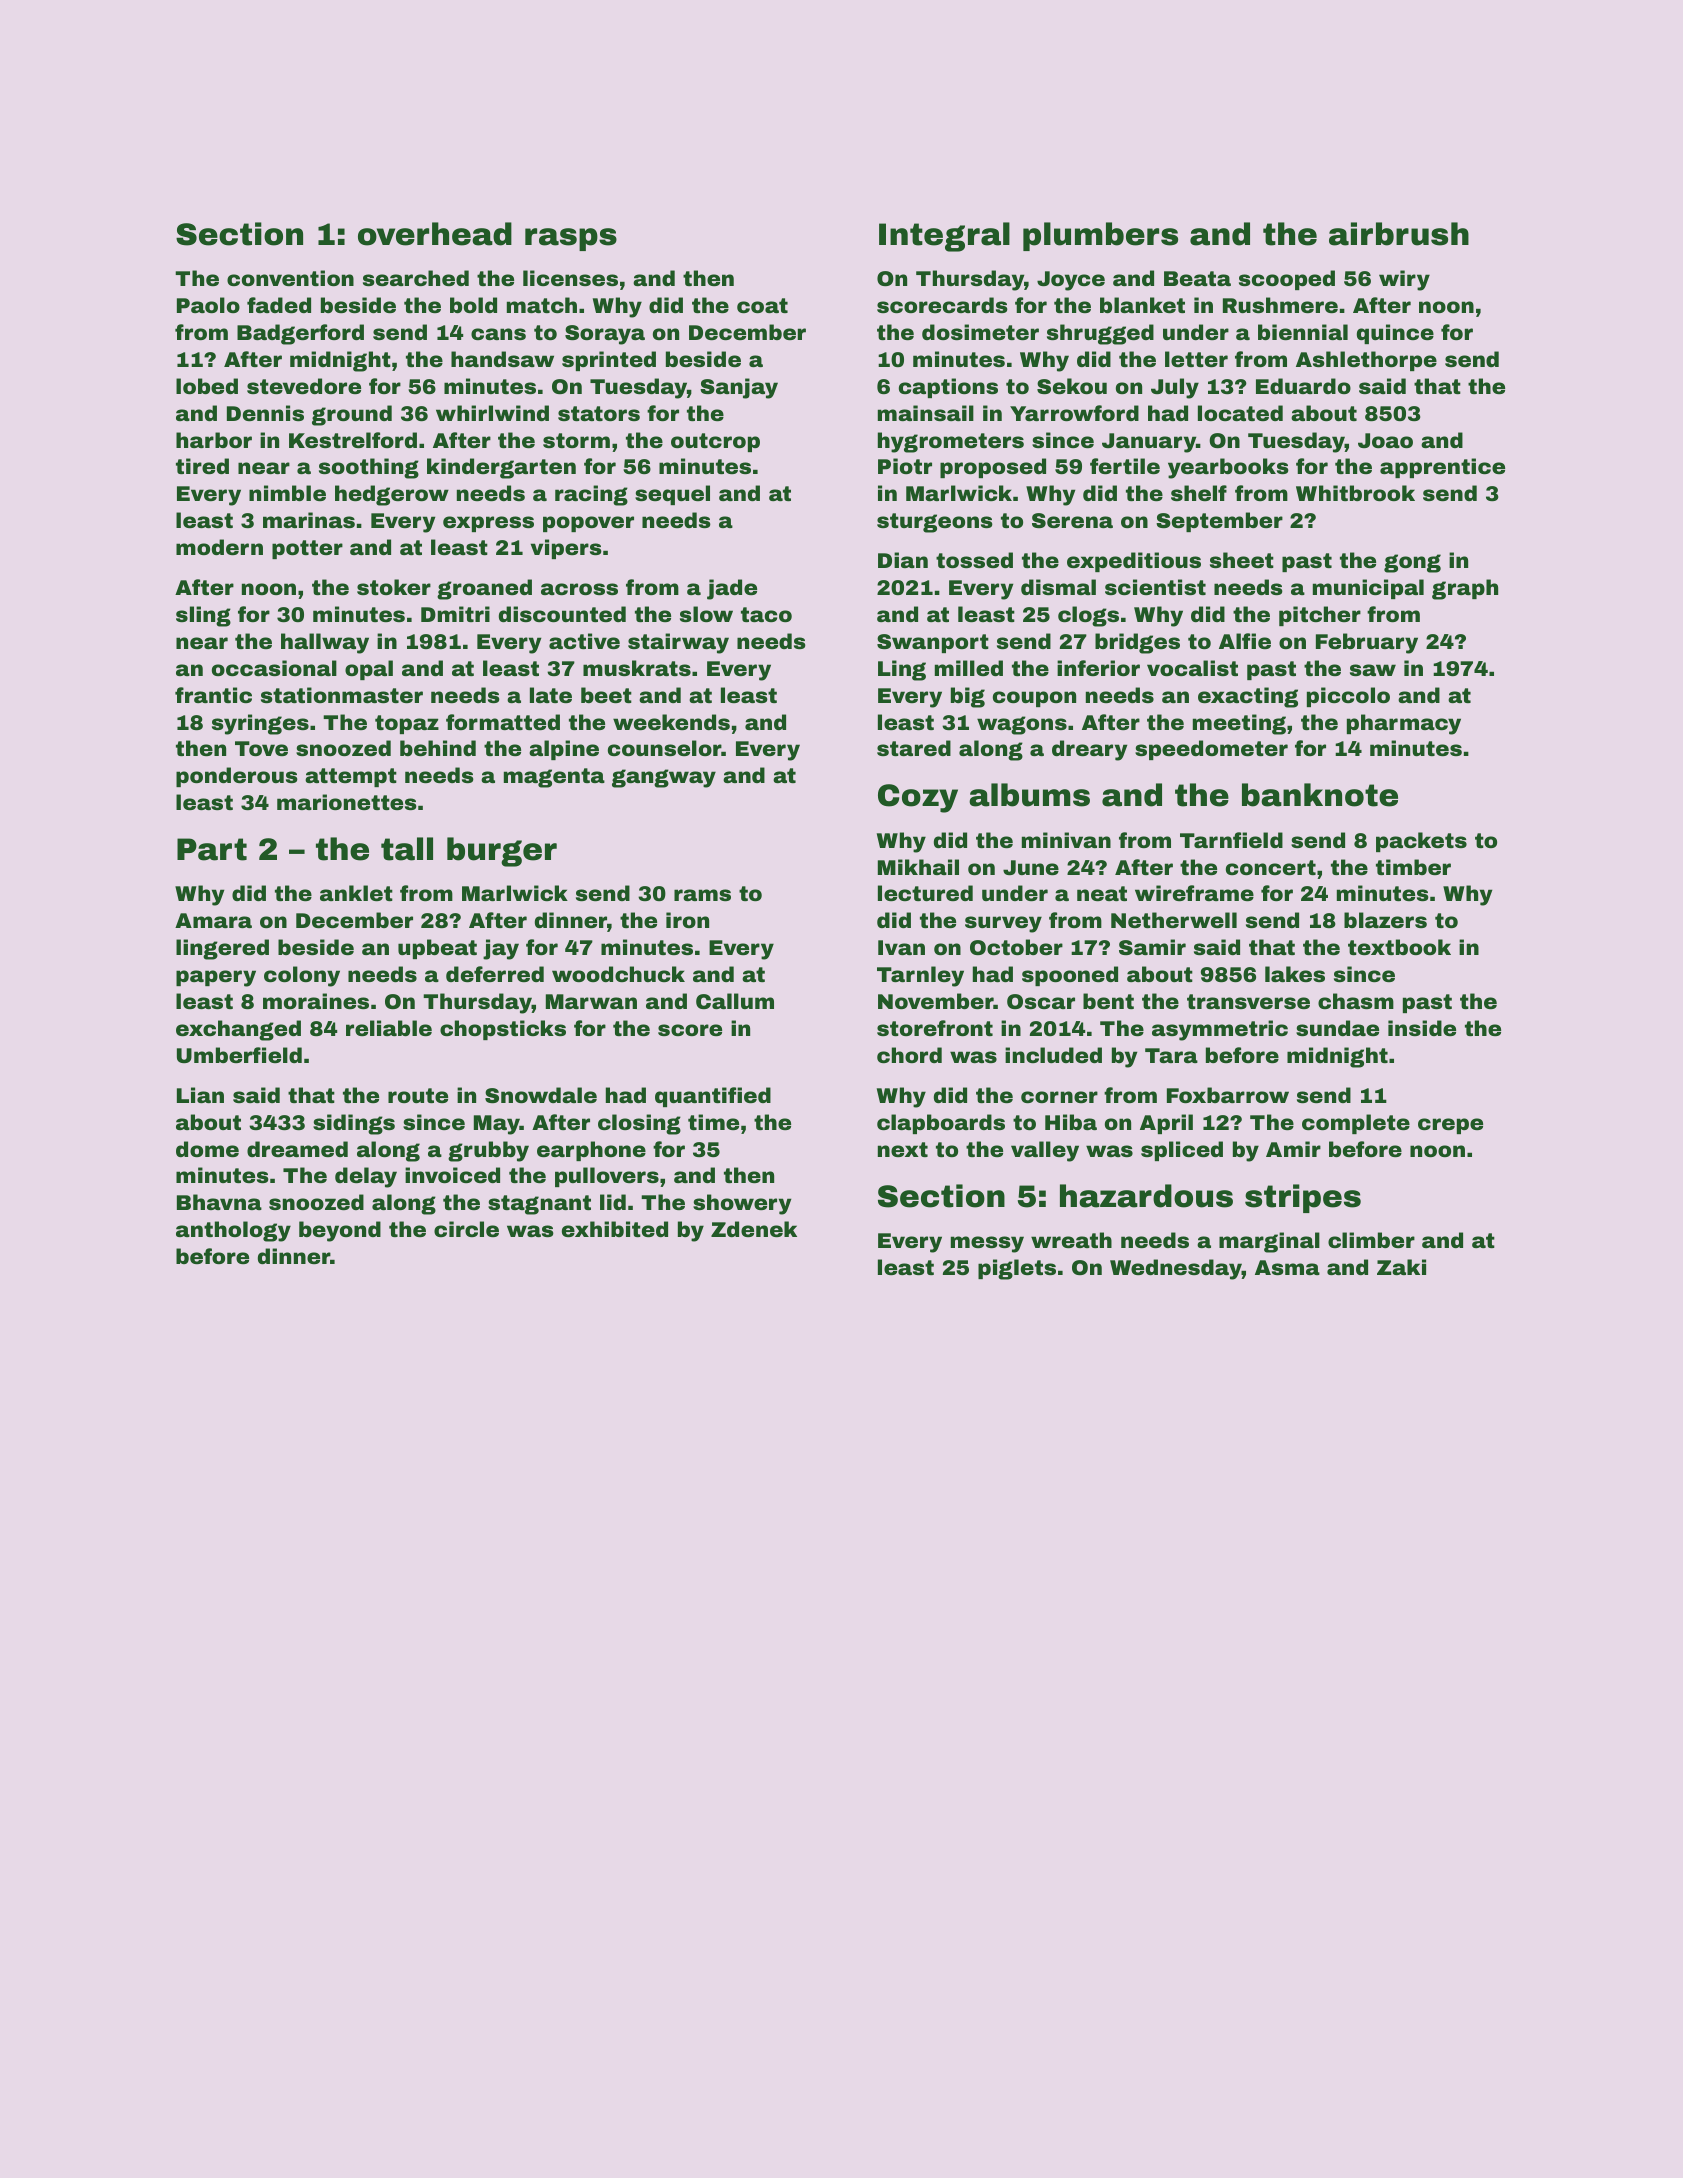  I want to click on located, so click(1240, 413).
